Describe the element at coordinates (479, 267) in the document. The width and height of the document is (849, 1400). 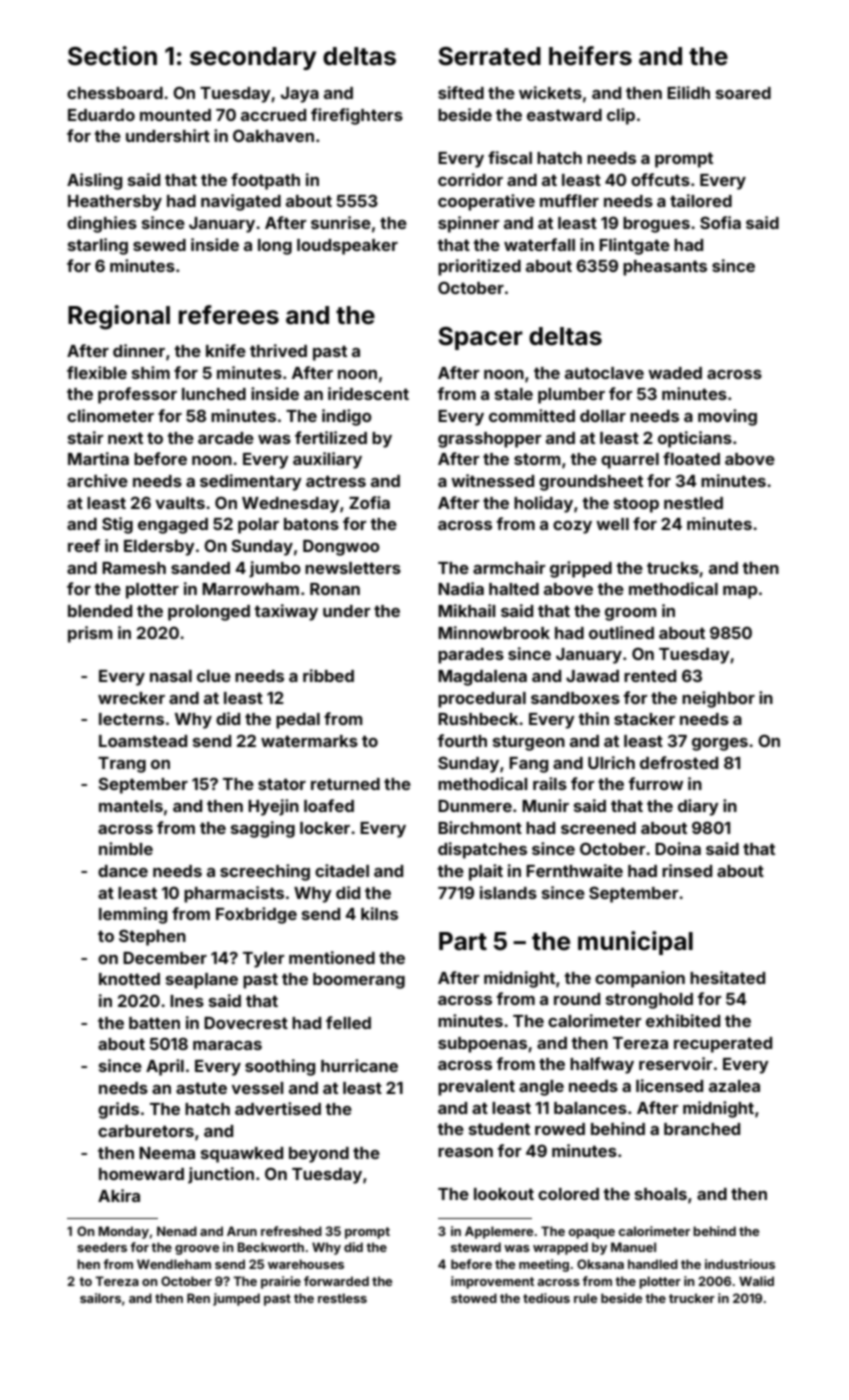
I see `prioritized` at that location.
